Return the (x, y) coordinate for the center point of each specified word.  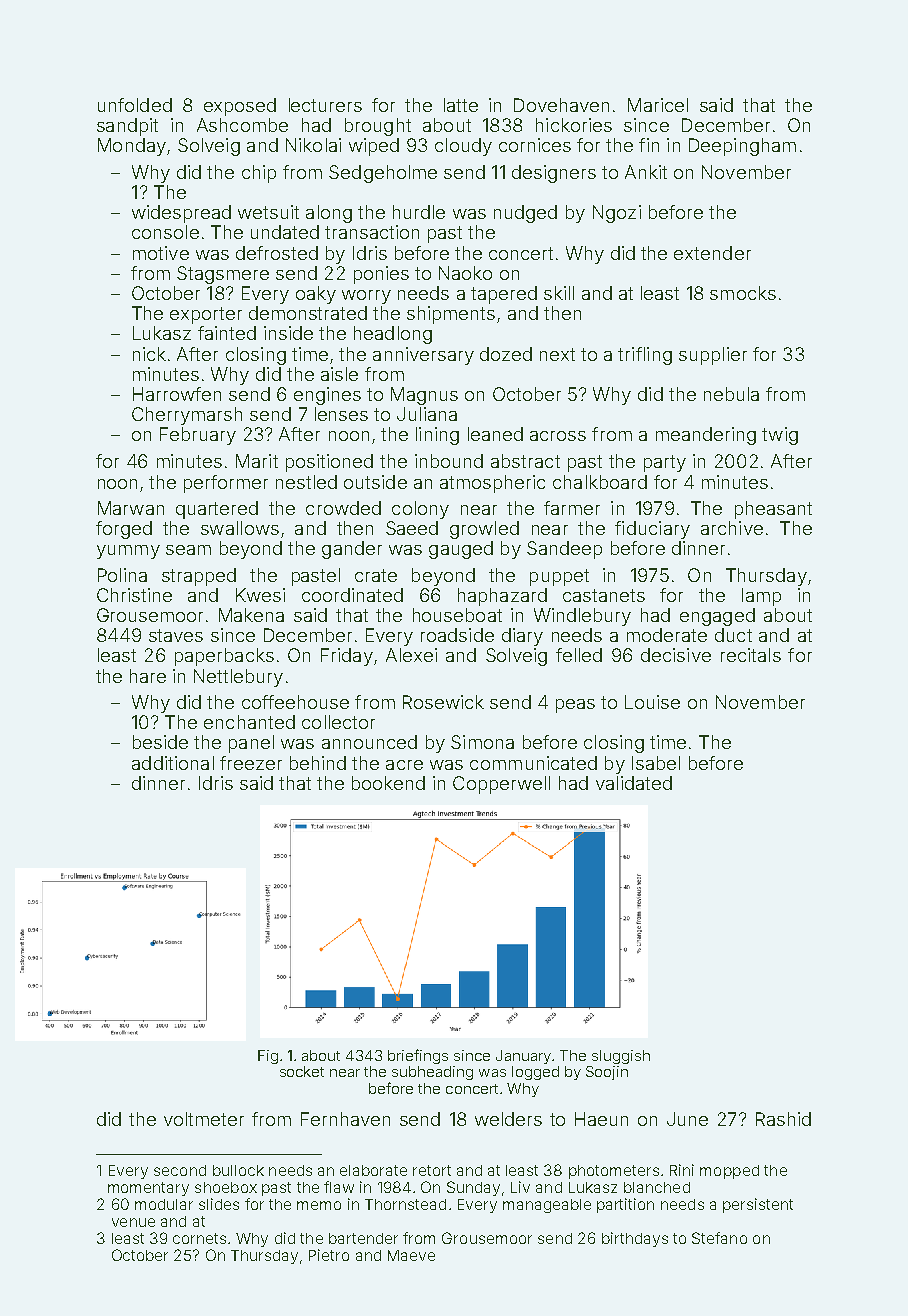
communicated (533, 763)
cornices (535, 145)
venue (133, 1222)
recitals (751, 655)
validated (634, 783)
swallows (240, 528)
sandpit (127, 127)
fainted (227, 333)
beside (160, 742)
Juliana (427, 414)
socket (302, 1071)
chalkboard (600, 482)
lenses (341, 414)
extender (712, 253)
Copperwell (501, 785)
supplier (713, 356)
